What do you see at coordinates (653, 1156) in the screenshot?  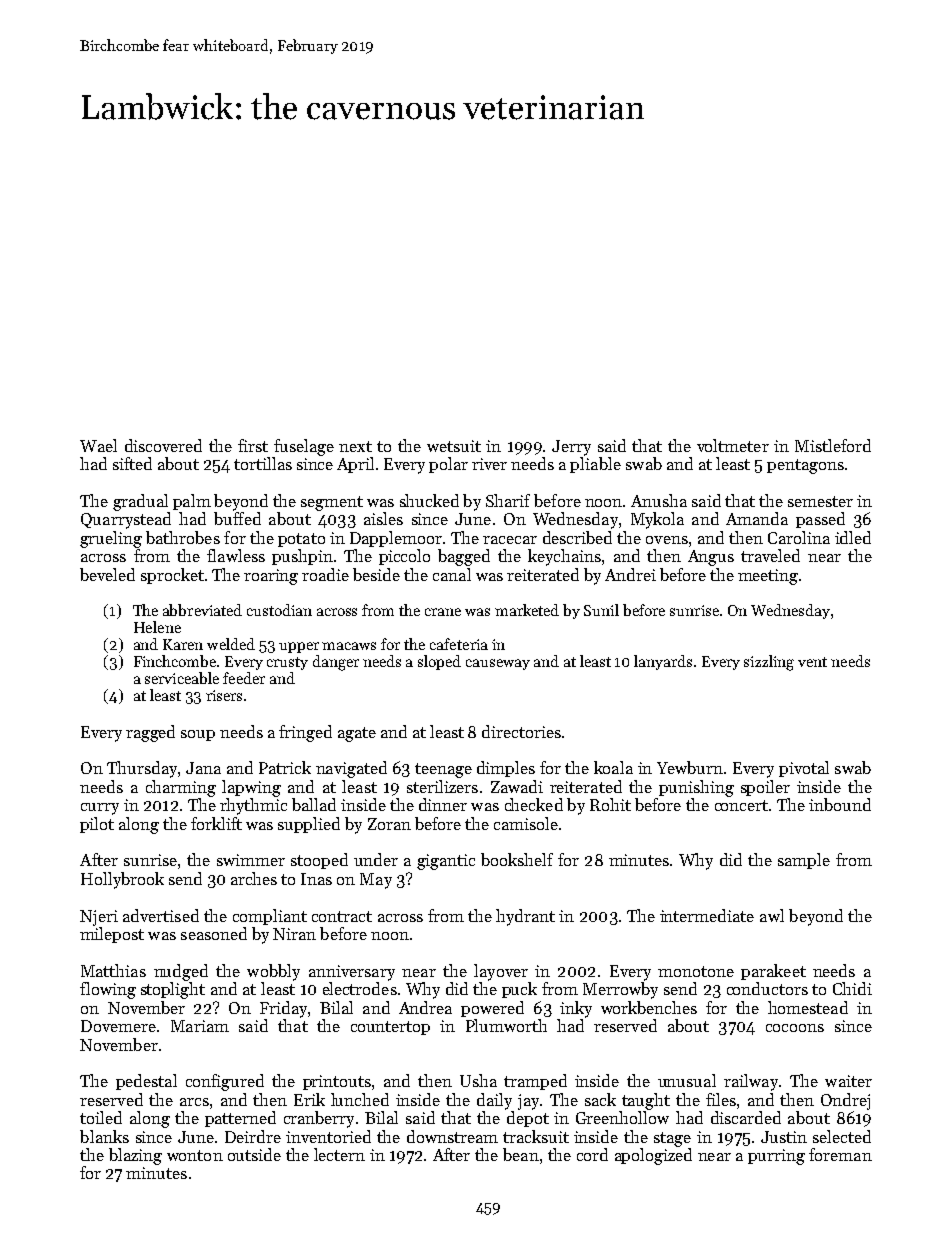 I see `apologized` at bounding box center [653, 1156].
